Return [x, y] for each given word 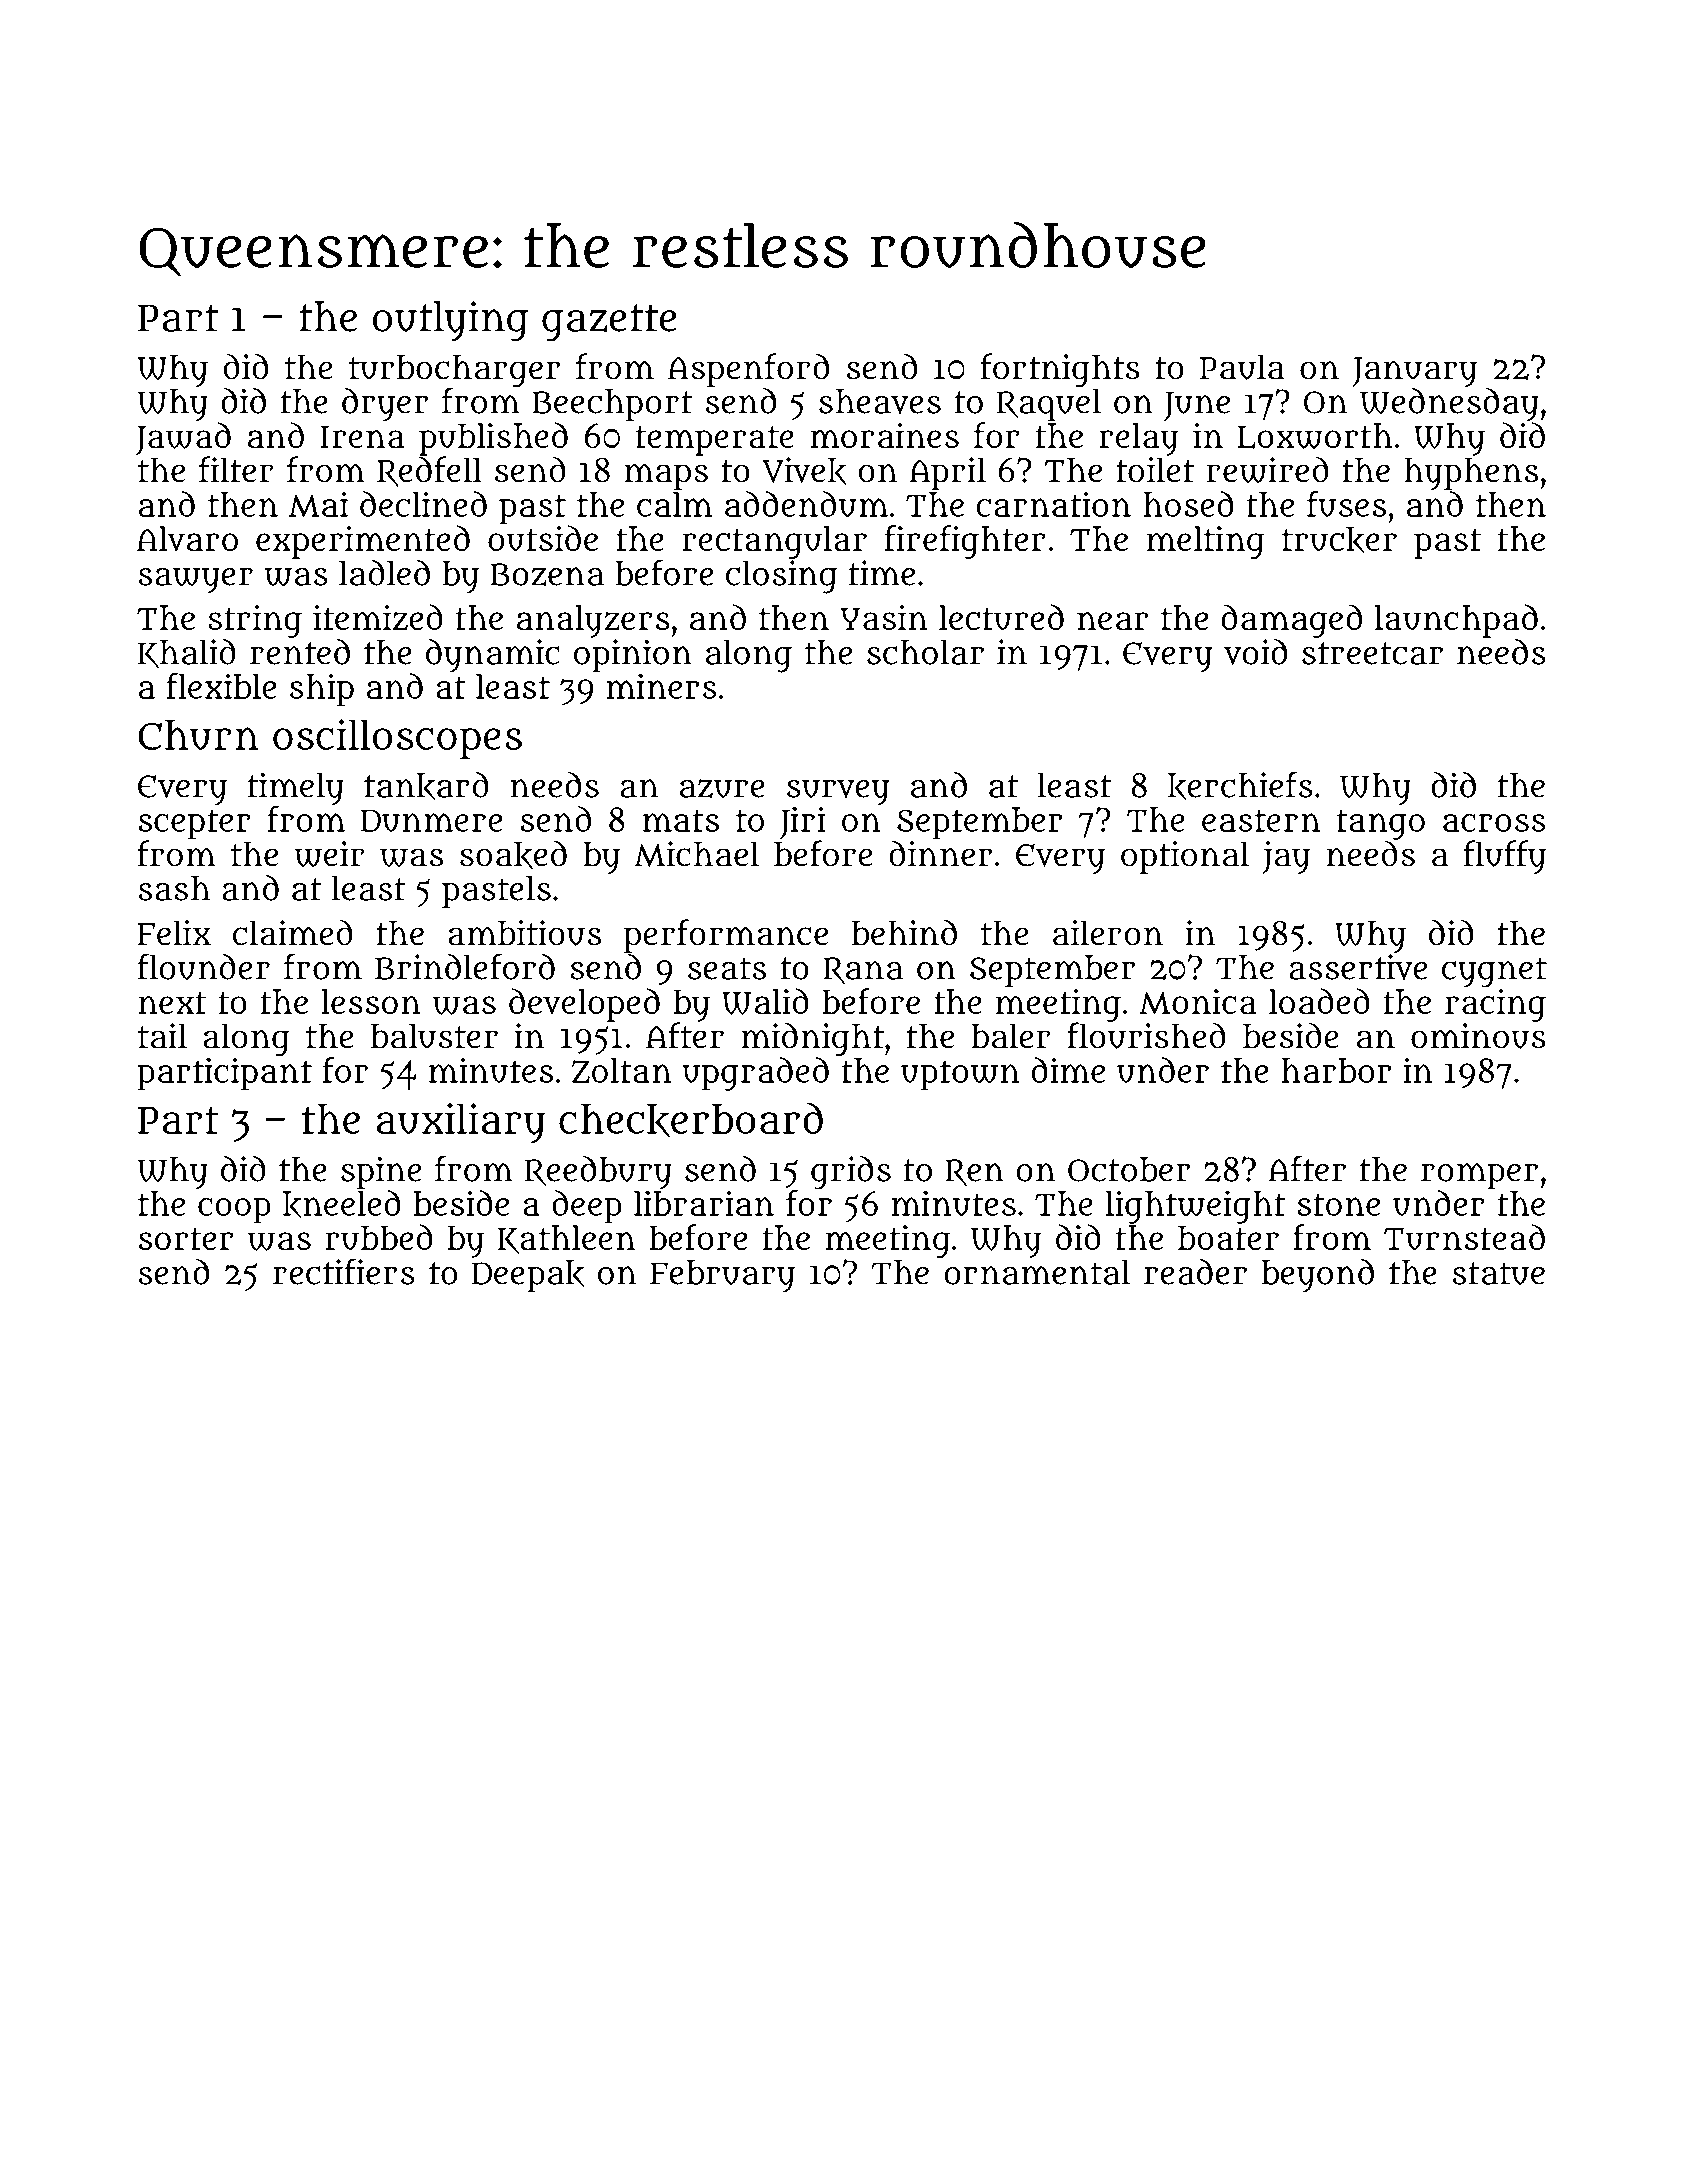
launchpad [1456, 621]
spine [381, 1172]
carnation [1053, 504]
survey [838, 793]
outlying [450, 321]
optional [1185, 857]
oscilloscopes [397, 739]
